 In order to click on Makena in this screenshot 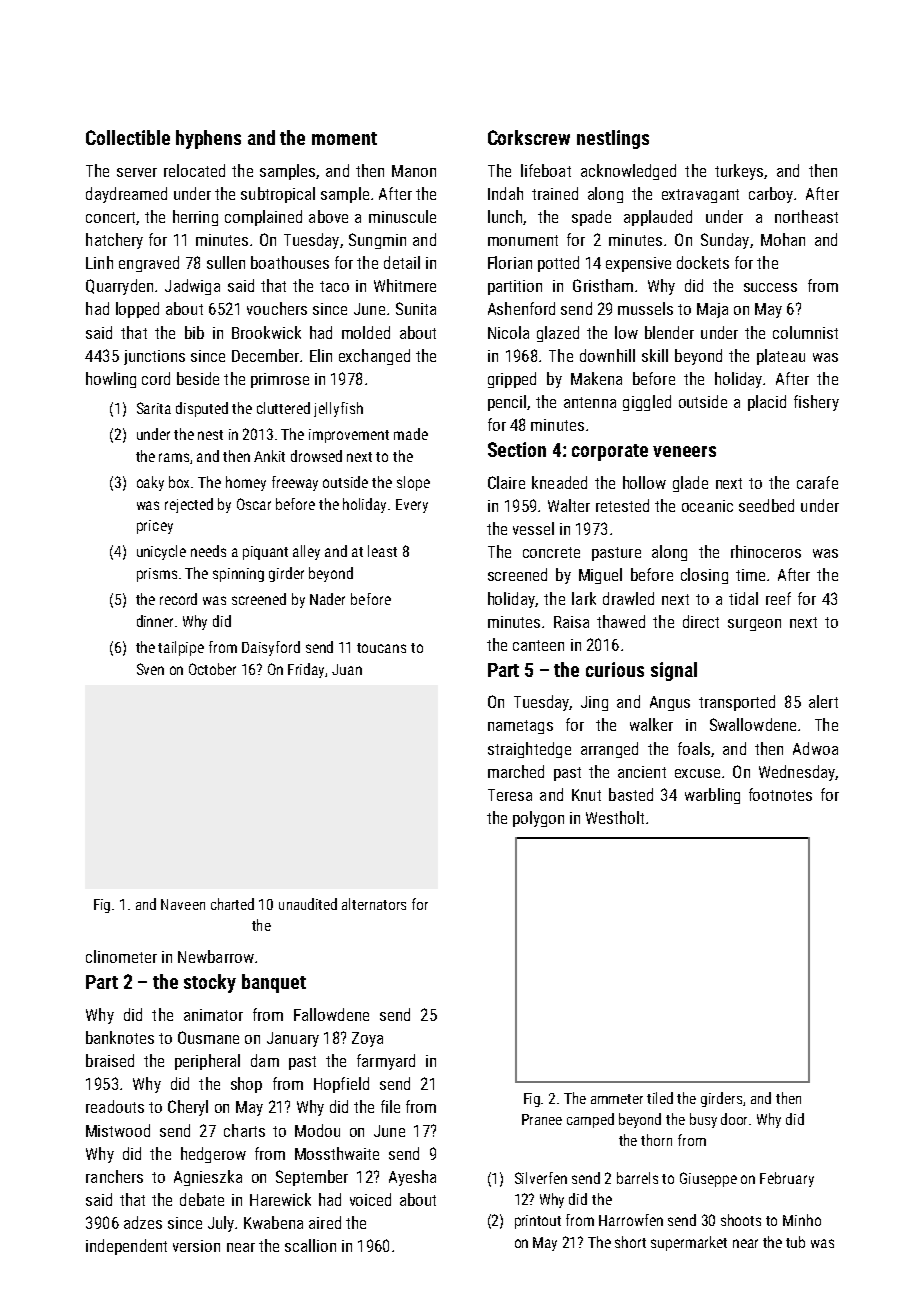, I will do `click(596, 378)`.
